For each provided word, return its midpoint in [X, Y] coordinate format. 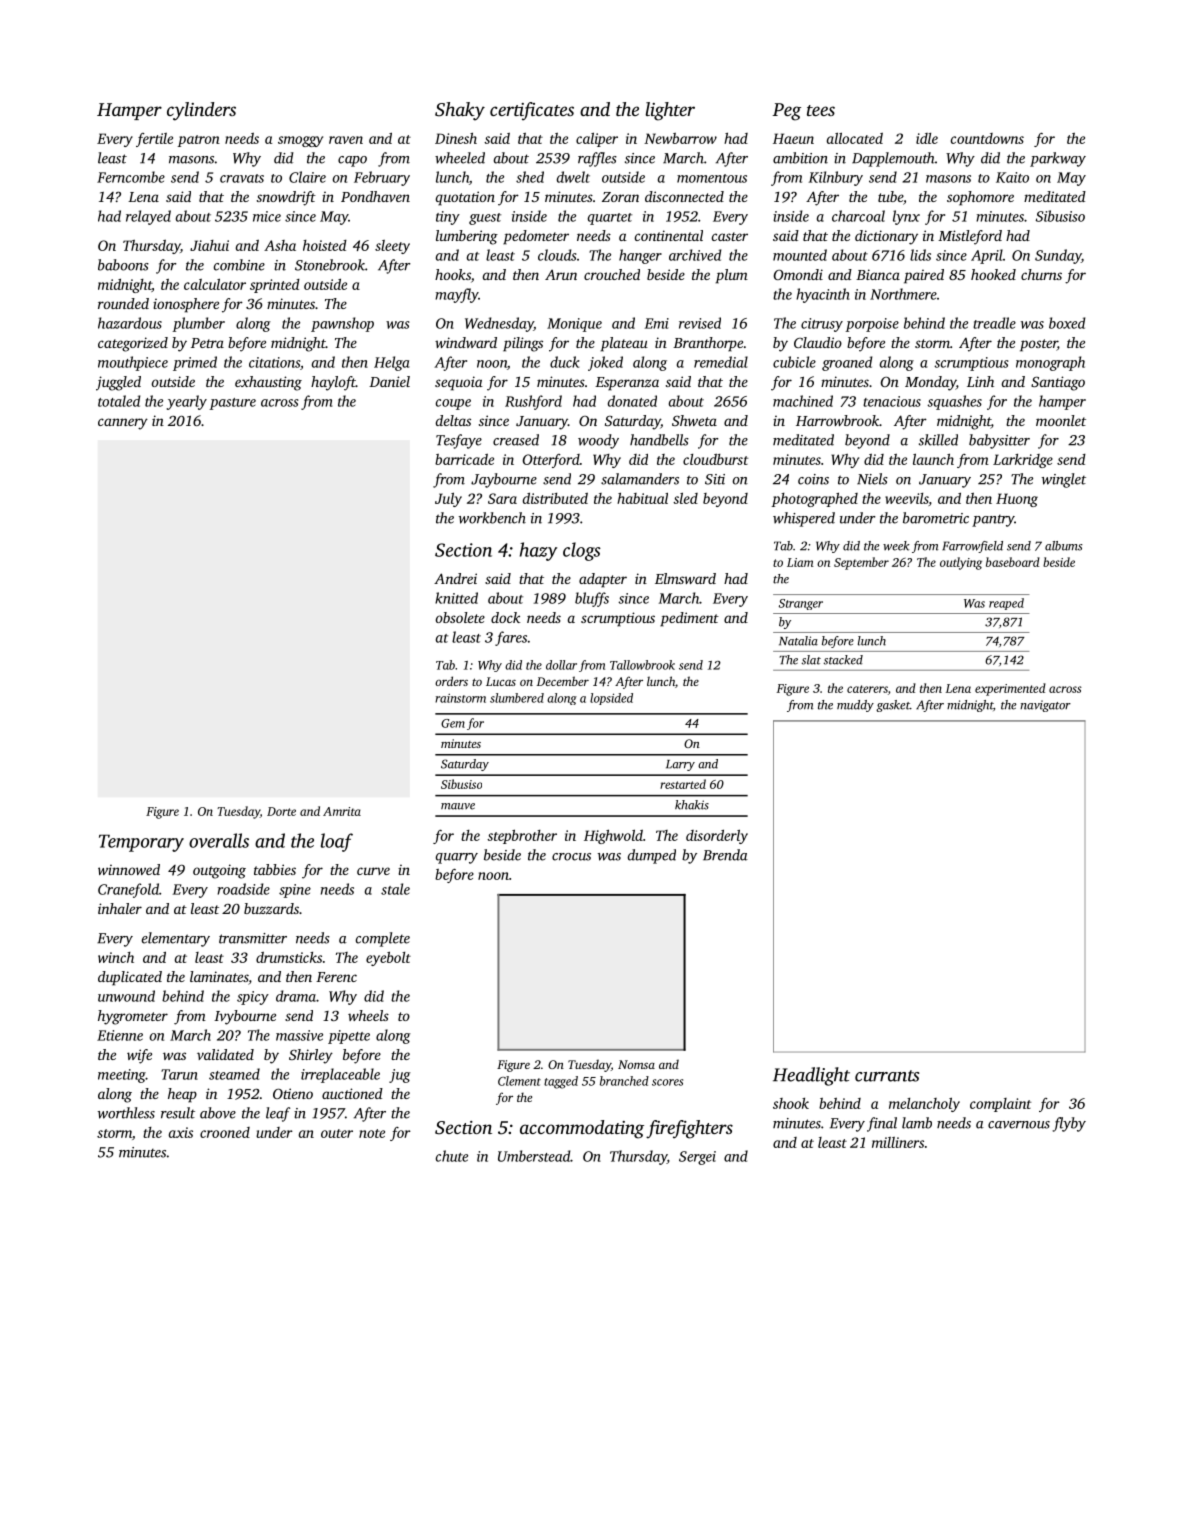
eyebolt [388, 958]
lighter [670, 111]
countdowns [987, 138]
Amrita [342, 811]
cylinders [201, 111]
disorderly [717, 836]
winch [116, 957]
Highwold [613, 836]
